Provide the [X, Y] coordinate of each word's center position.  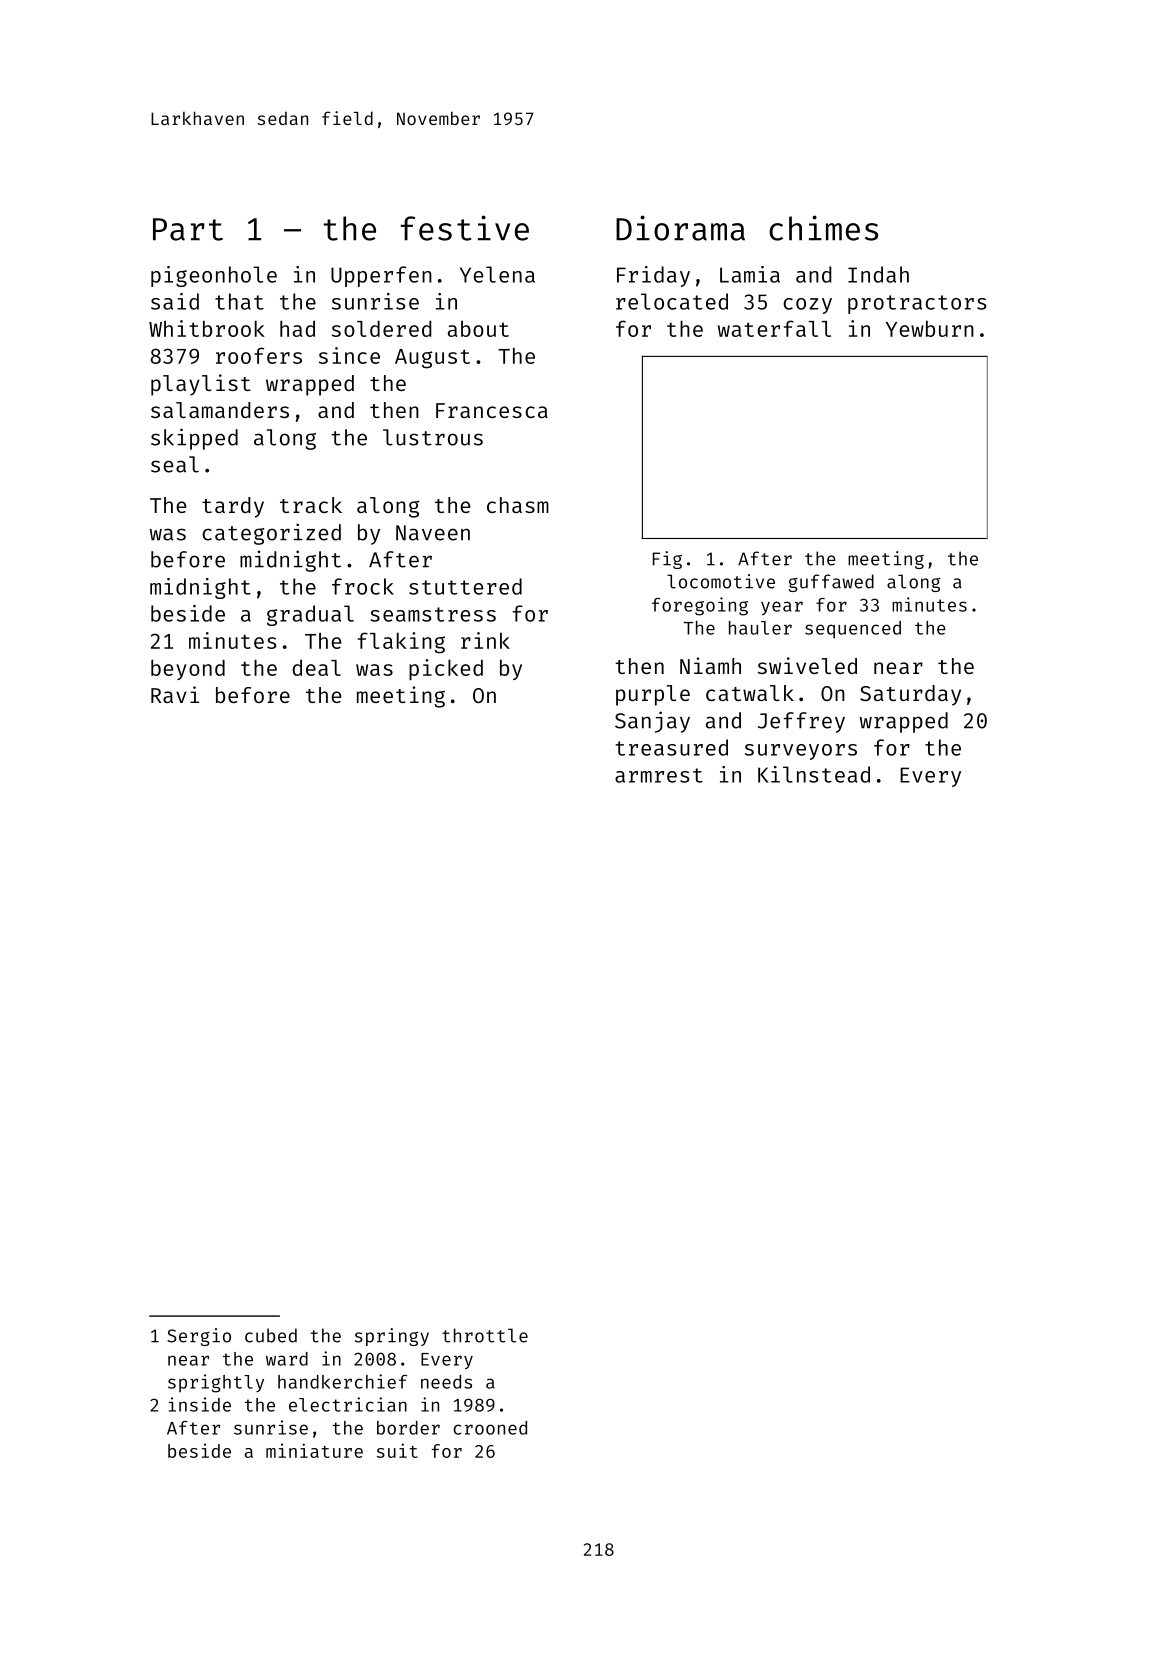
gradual [310, 615]
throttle [485, 1335]
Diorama [680, 228]
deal [316, 667]
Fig [667, 560]
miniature [314, 1450]
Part [188, 229]
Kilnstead [814, 774]
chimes [823, 228]
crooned [490, 1428]
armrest [659, 775]
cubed [271, 1335]
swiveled [807, 665]
